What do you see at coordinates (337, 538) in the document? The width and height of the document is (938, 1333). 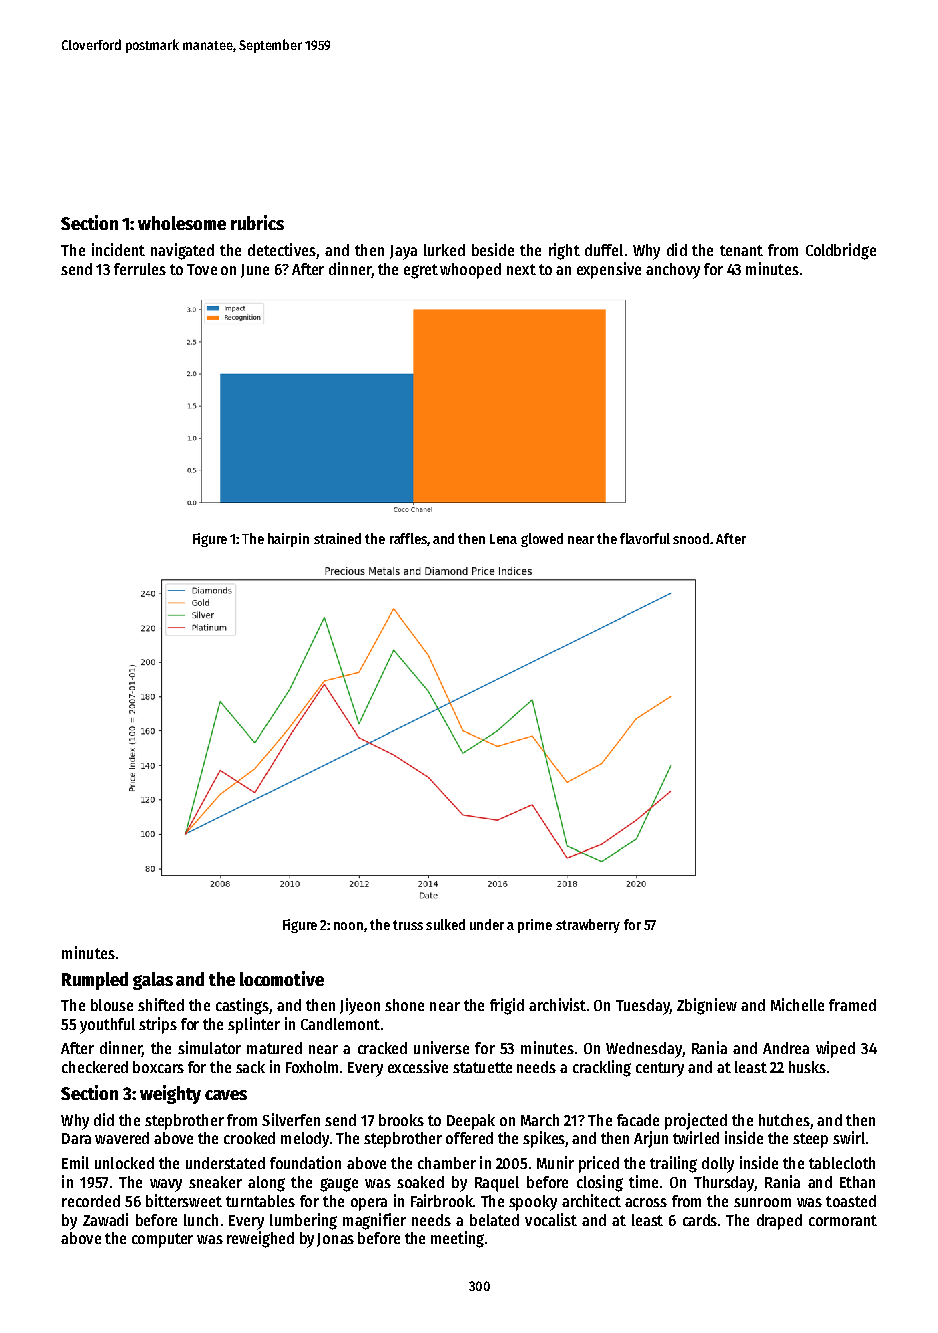 I see `strained` at bounding box center [337, 538].
